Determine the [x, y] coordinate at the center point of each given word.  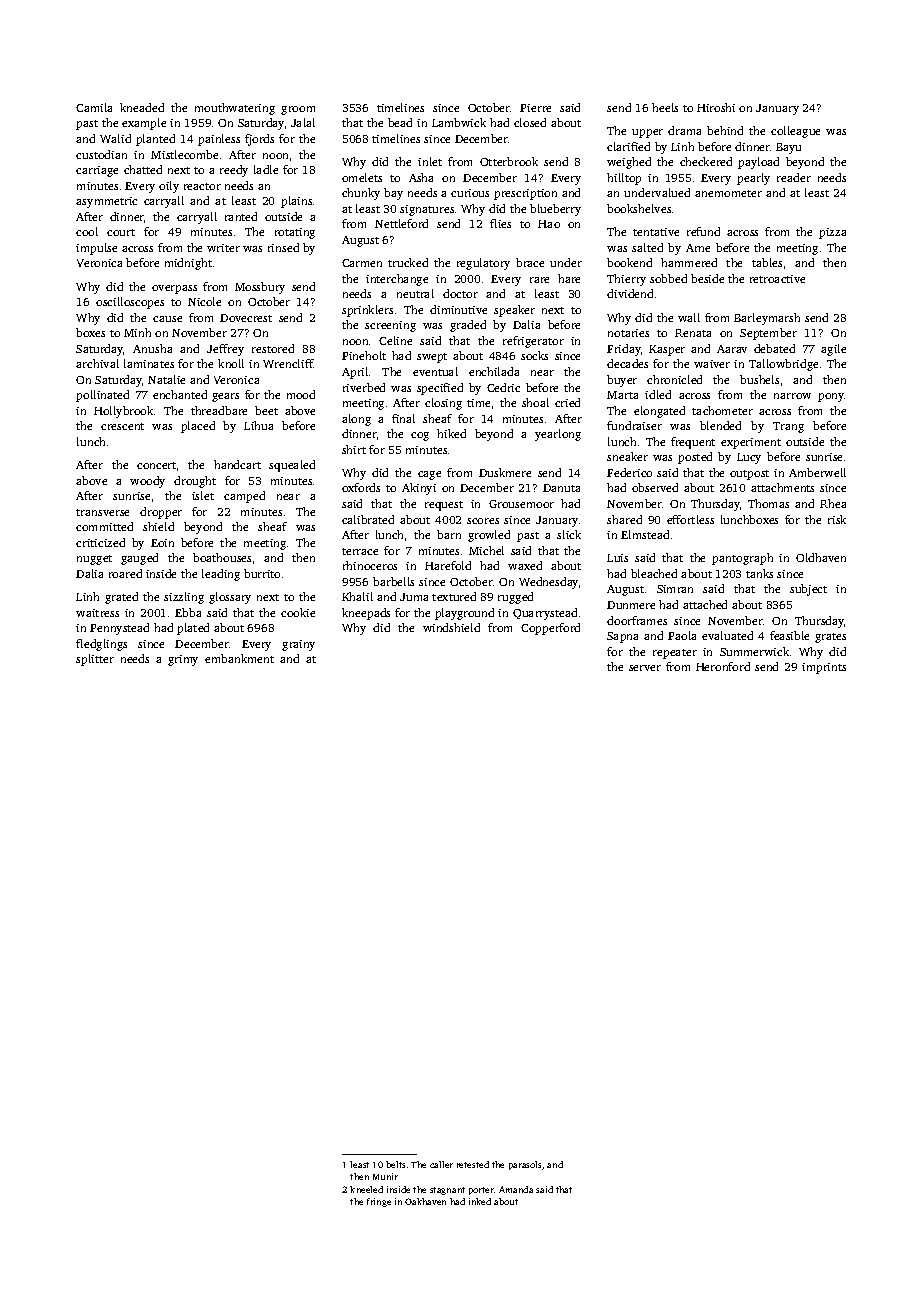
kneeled [366, 1189]
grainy [298, 645]
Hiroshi [716, 107]
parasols [525, 1165]
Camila [94, 107]
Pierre [535, 108]
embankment [239, 658]
